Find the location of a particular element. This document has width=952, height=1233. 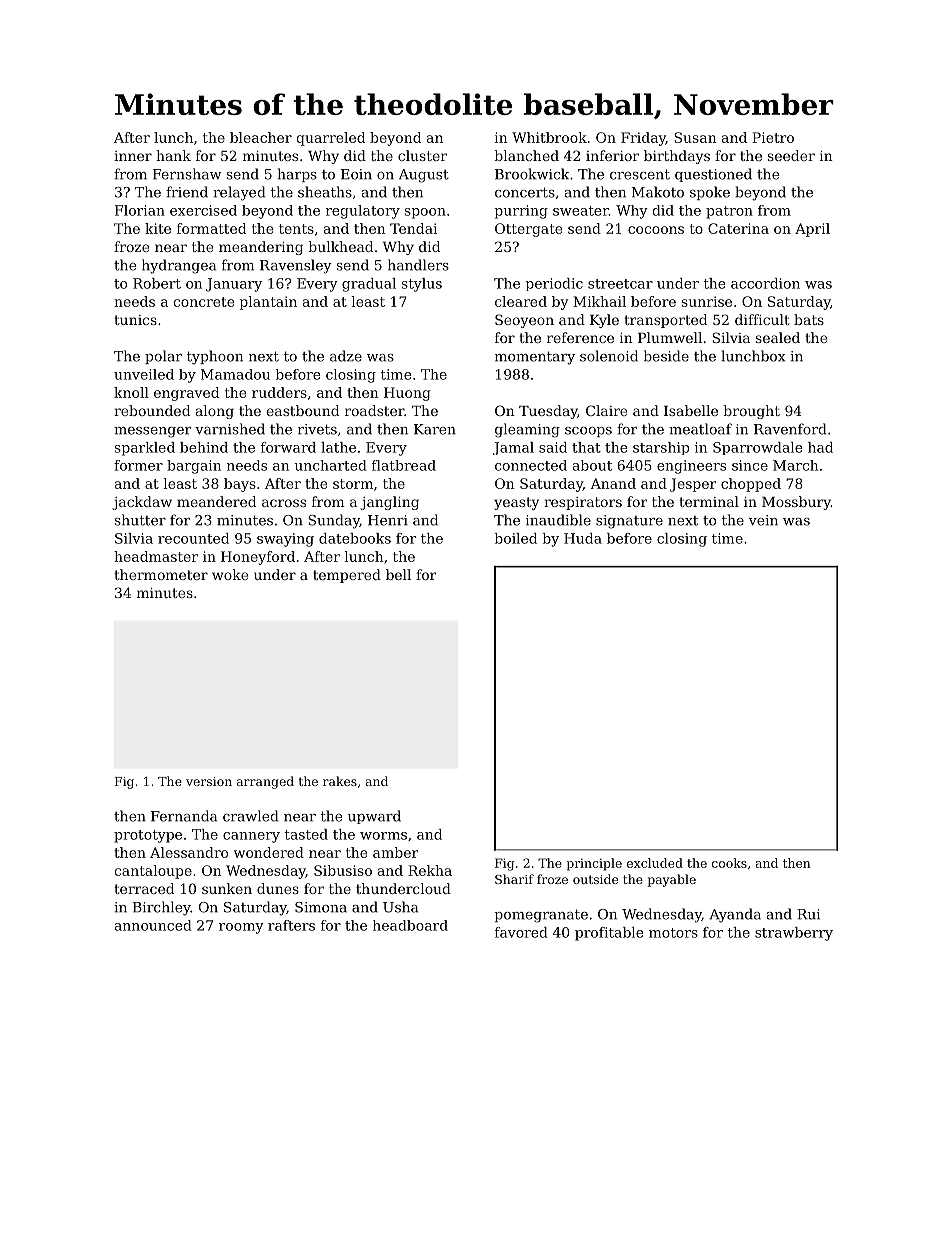

bats is located at coordinates (809, 319).
